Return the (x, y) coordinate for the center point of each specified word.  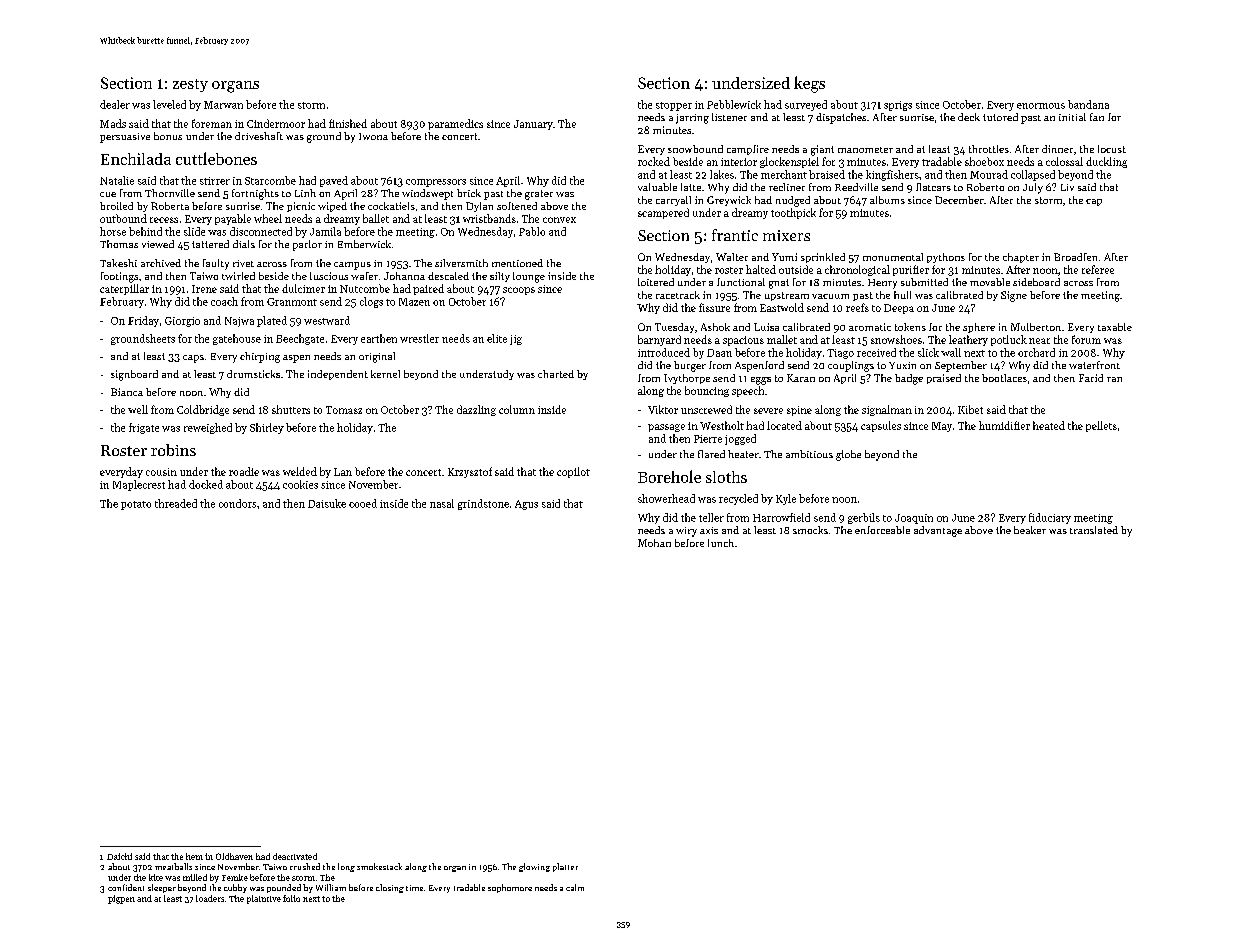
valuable (657, 187)
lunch (721, 543)
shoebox (984, 161)
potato (136, 505)
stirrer (215, 181)
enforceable (882, 530)
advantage (938, 531)
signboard (134, 375)
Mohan (654, 543)
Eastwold (782, 307)
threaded (176, 503)
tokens (910, 327)
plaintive (264, 899)
